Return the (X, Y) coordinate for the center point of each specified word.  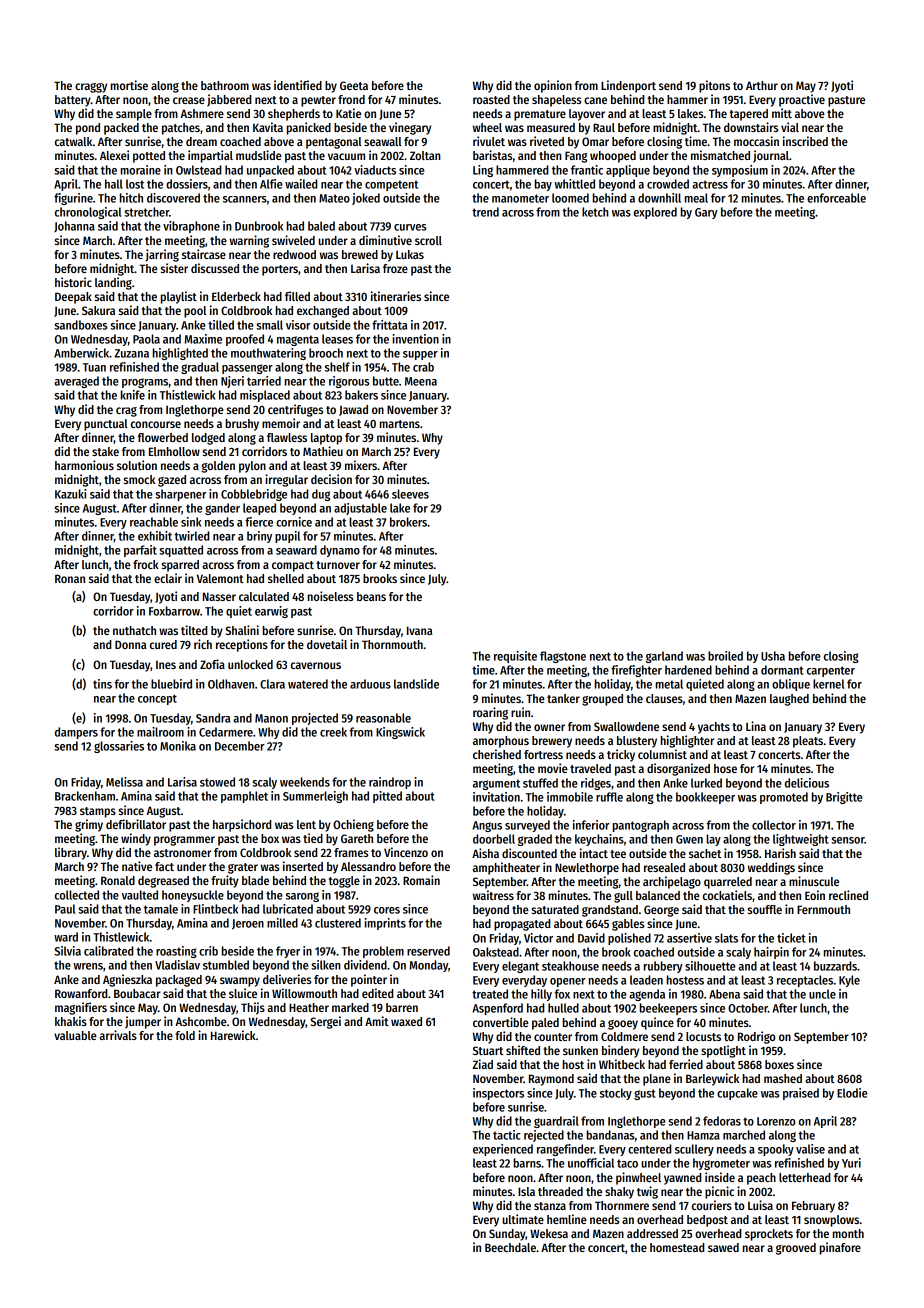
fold (185, 1035)
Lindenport (628, 86)
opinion (553, 86)
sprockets (769, 1235)
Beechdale (510, 1247)
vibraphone (191, 227)
